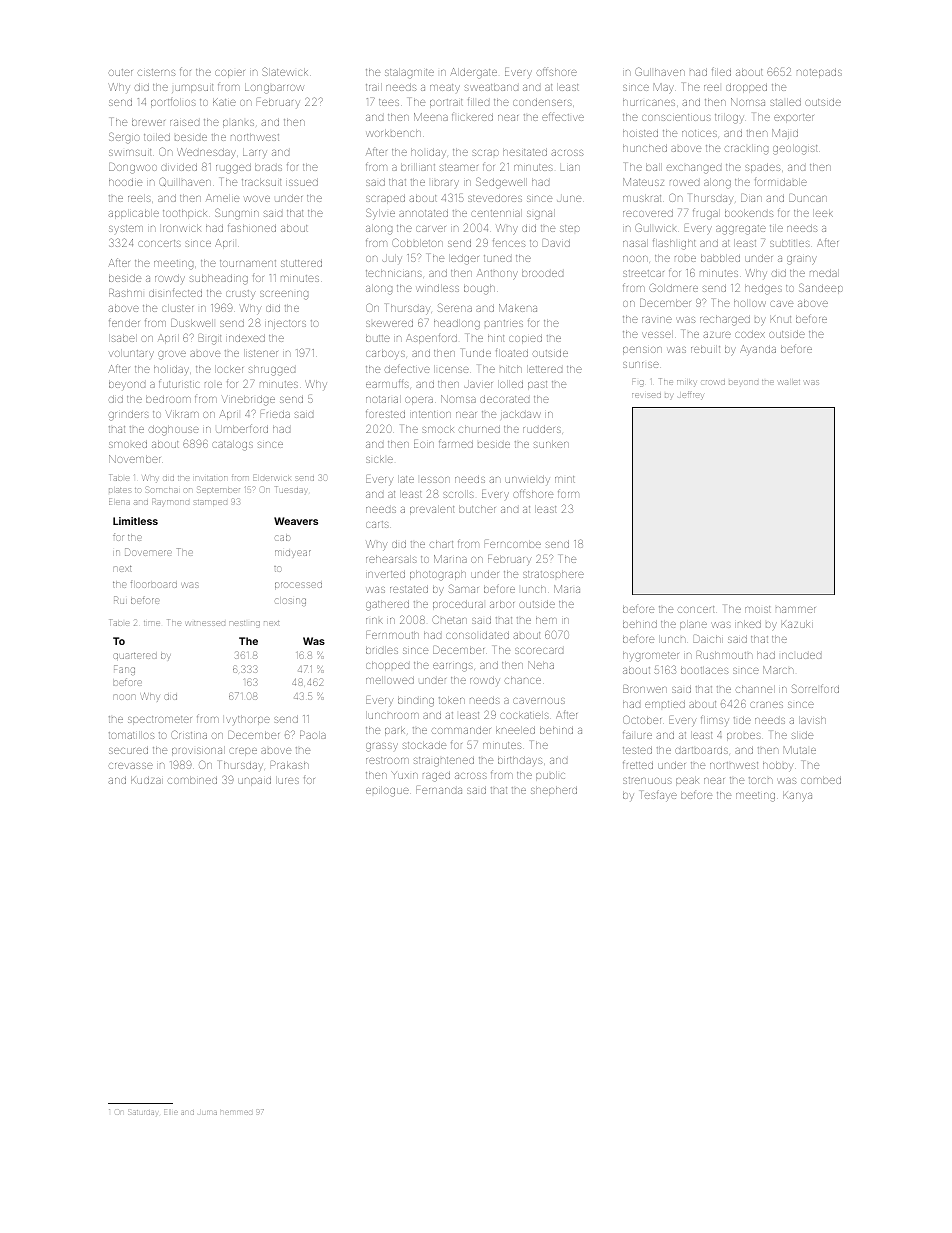  Describe the element at coordinates (473, 73) in the page. I see `Aldergate` at that location.
